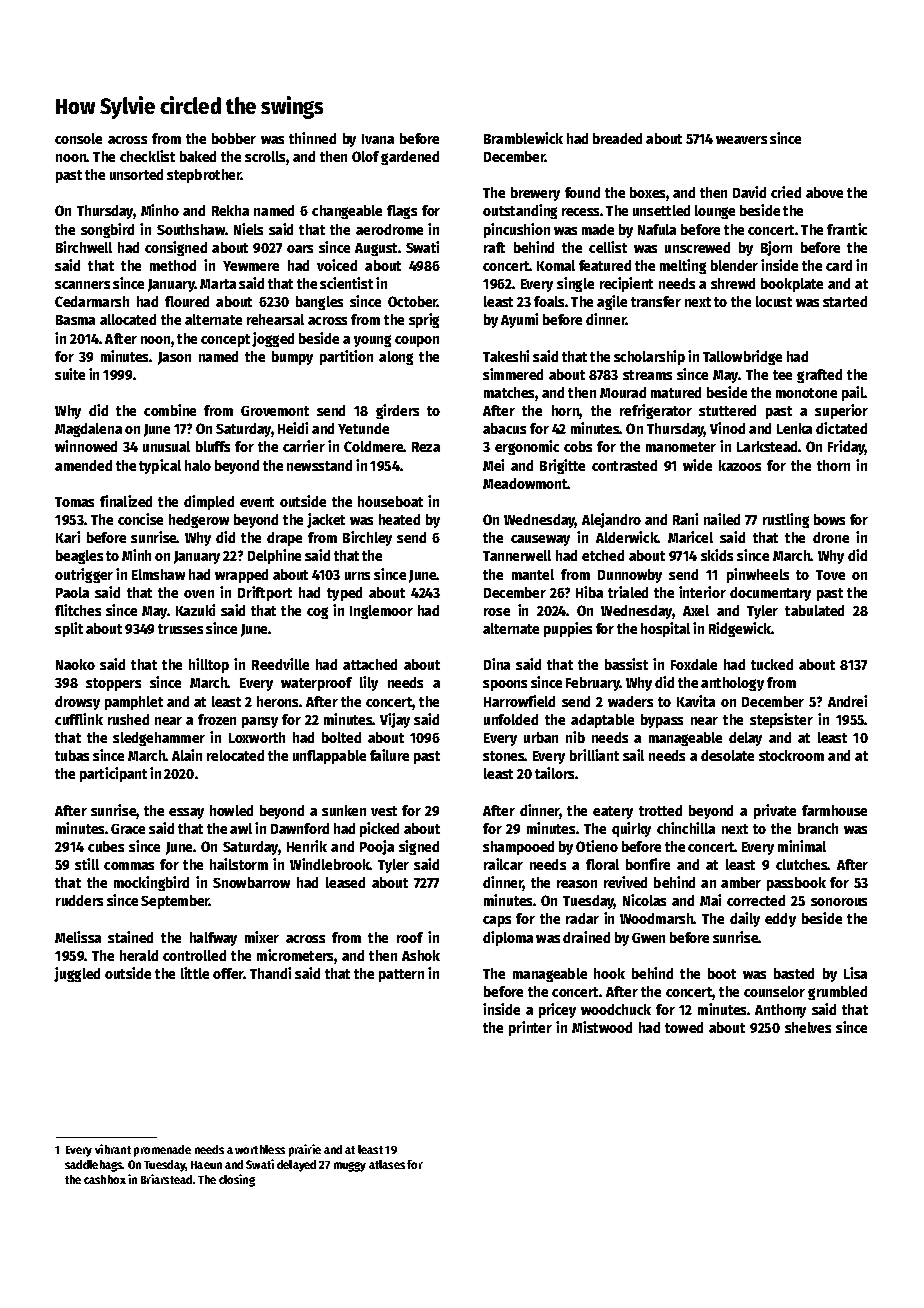 The image size is (924, 1308). What do you see at coordinates (369, 683) in the page?
I see `lily` at bounding box center [369, 683].
